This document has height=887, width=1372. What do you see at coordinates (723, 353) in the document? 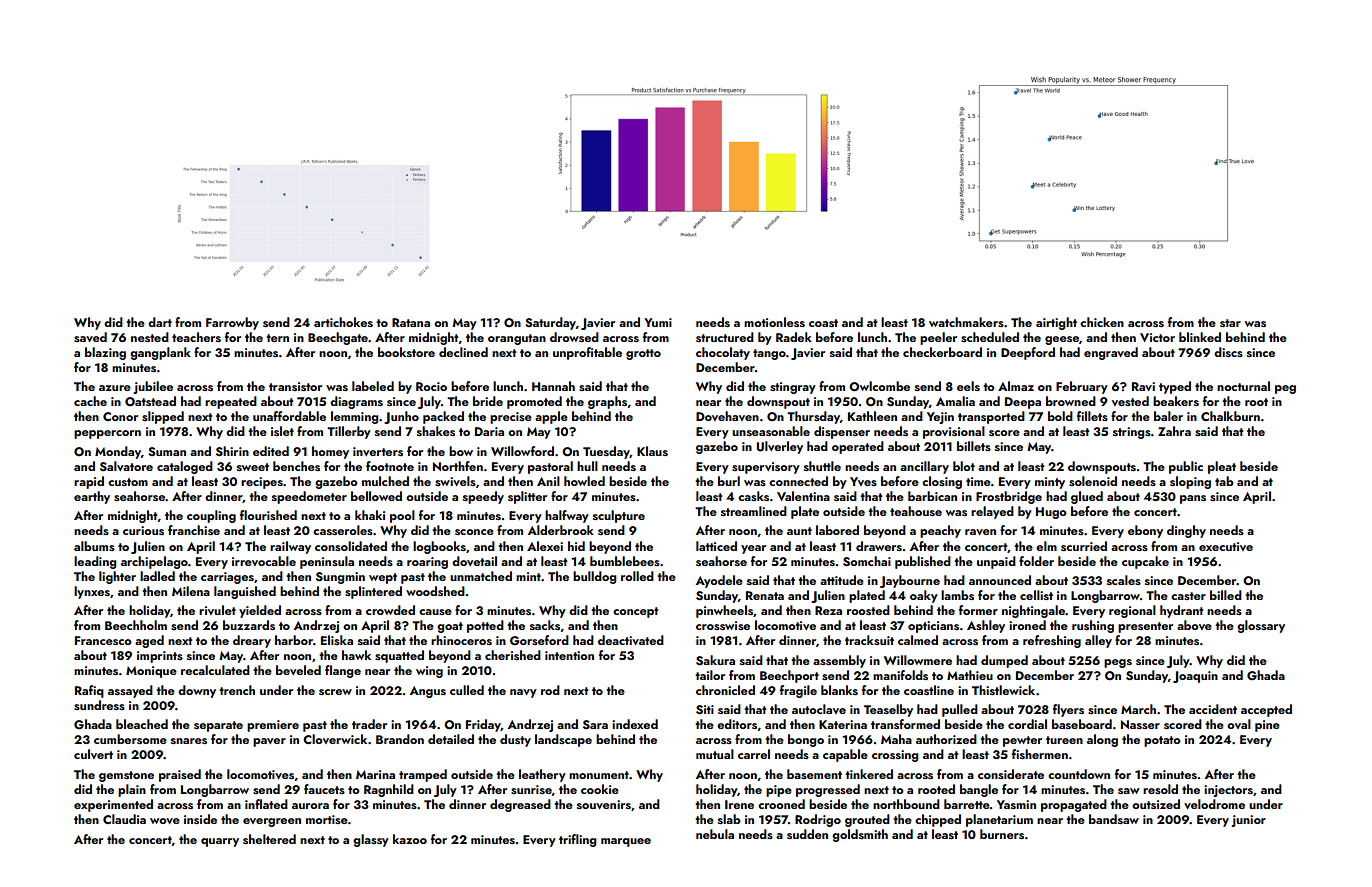
I see `chocolaty` at bounding box center [723, 353].
